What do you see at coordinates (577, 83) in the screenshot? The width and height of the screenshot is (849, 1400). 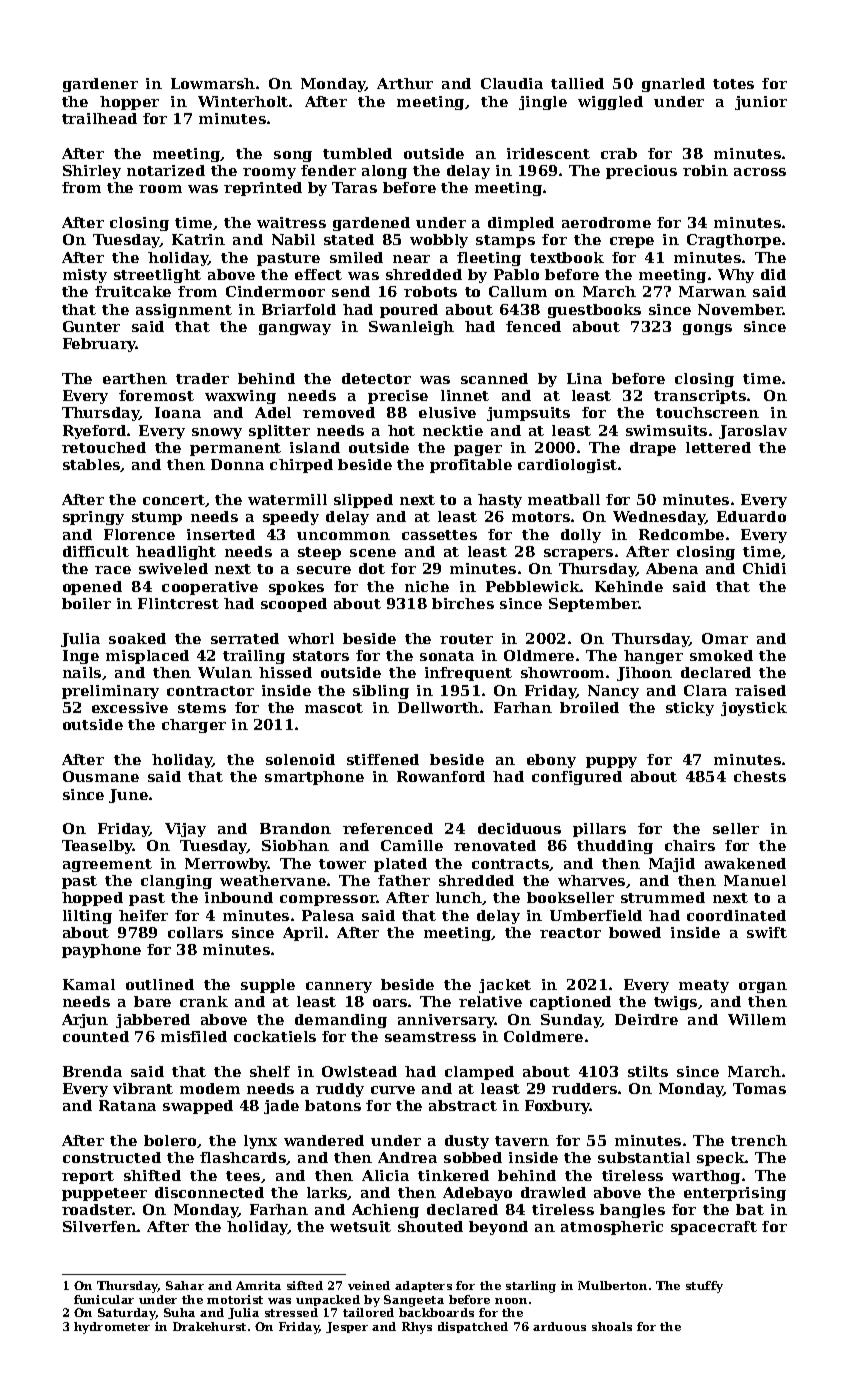 I see `tallied` at bounding box center [577, 83].
